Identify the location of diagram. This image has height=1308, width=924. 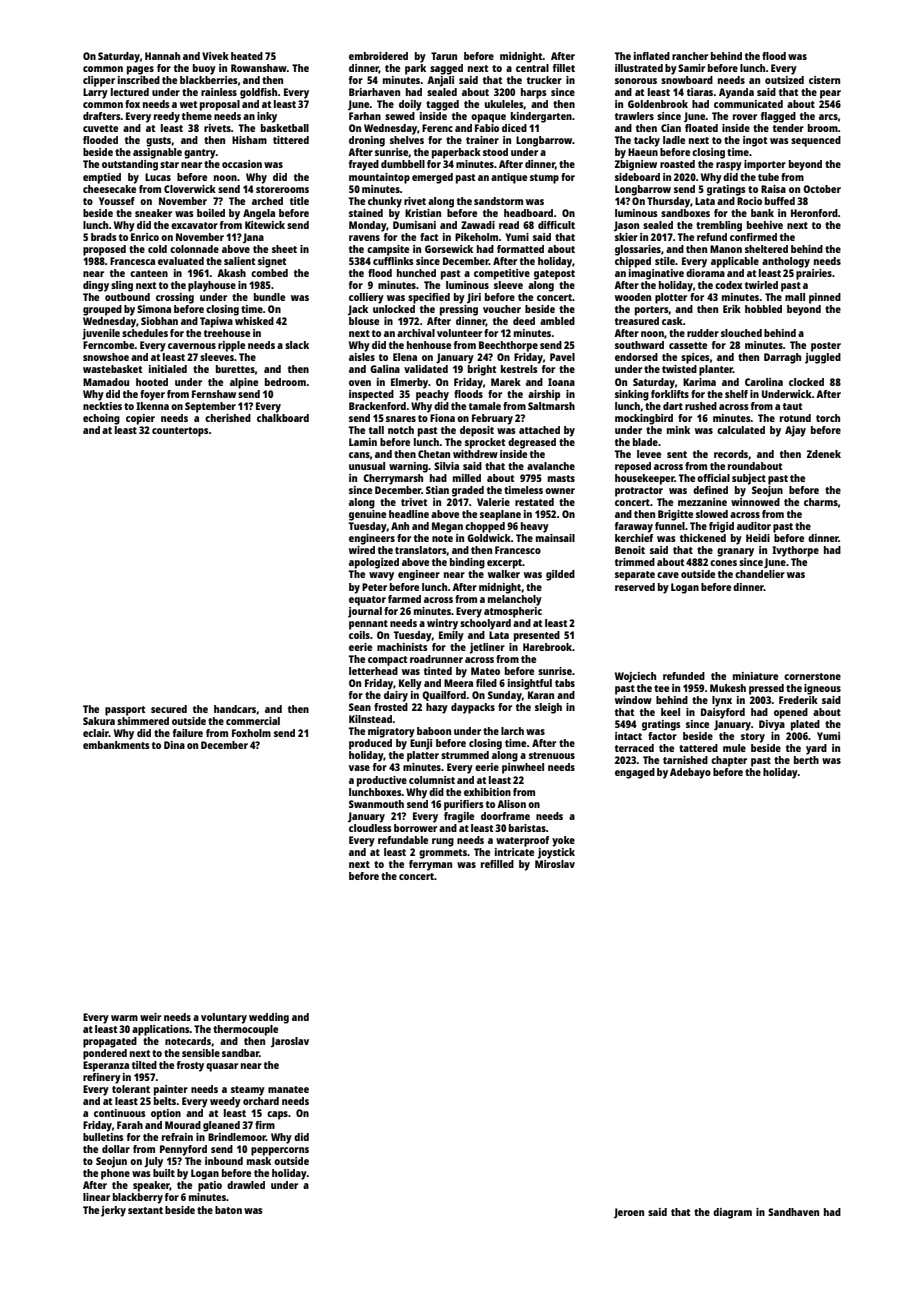
(732, 1213).
